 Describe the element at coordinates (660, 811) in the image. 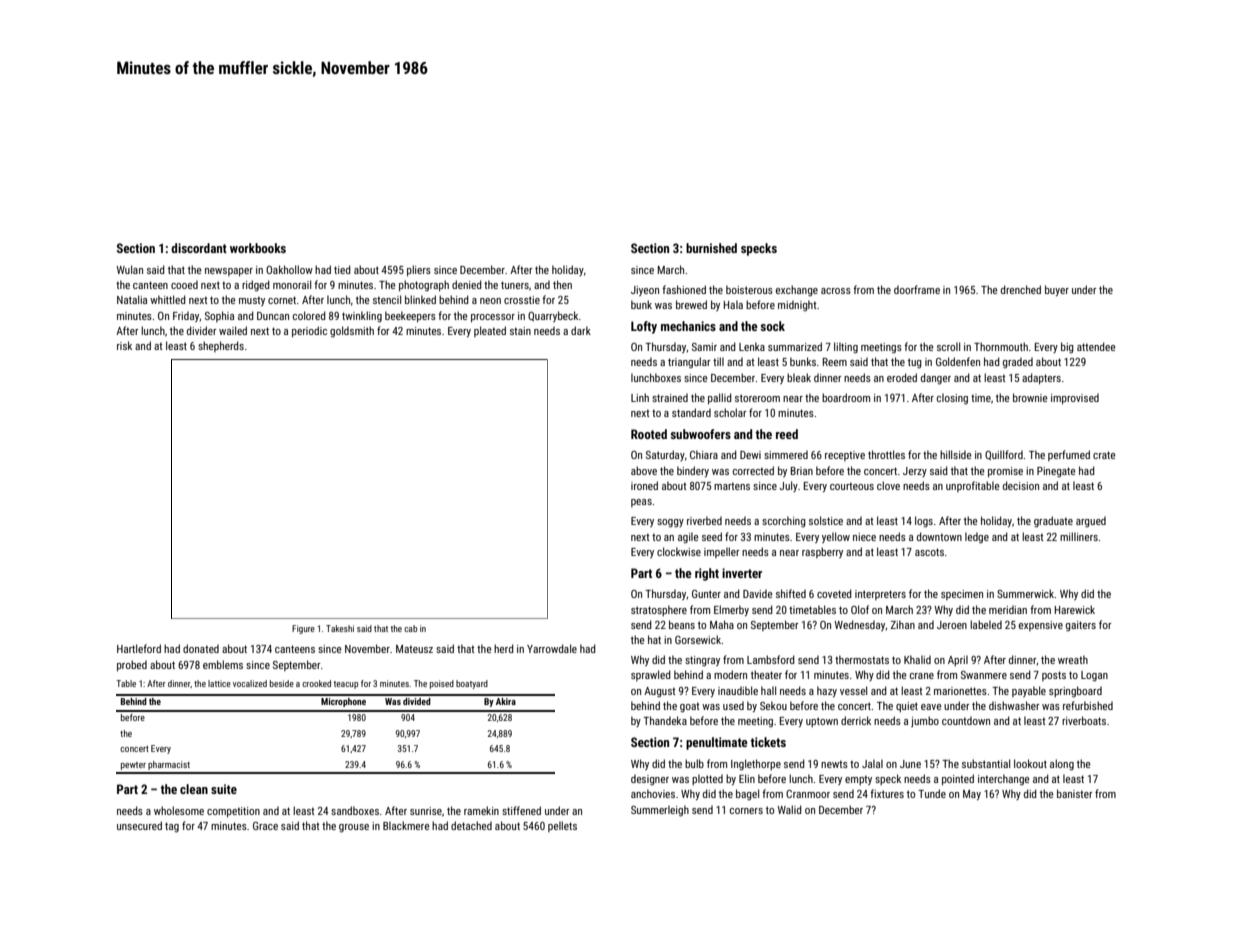

I see `Summerleigh` at that location.
